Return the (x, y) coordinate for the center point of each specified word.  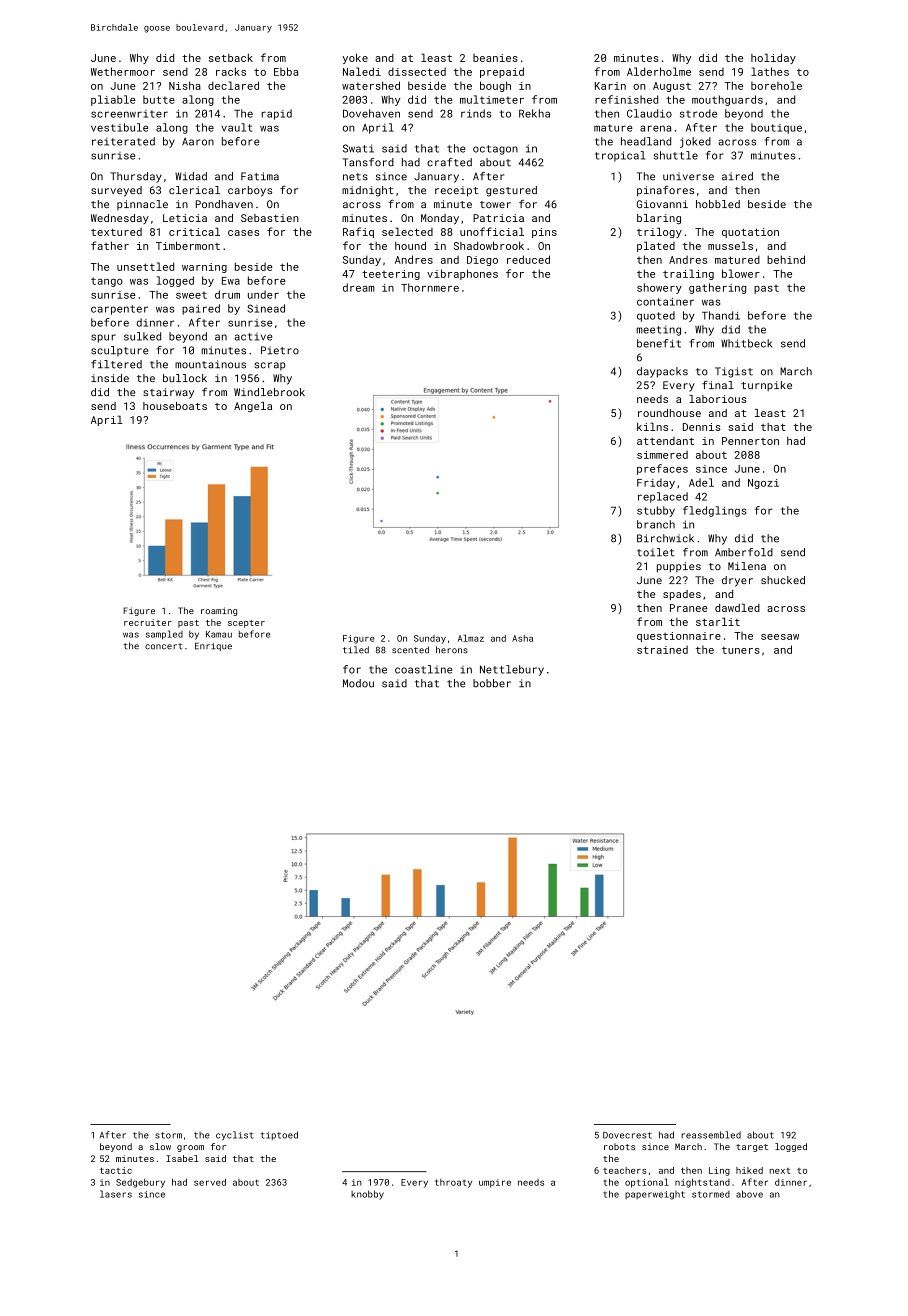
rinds (476, 113)
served (210, 1182)
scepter (246, 624)
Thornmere (430, 287)
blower (741, 273)
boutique (776, 128)
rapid (277, 114)
